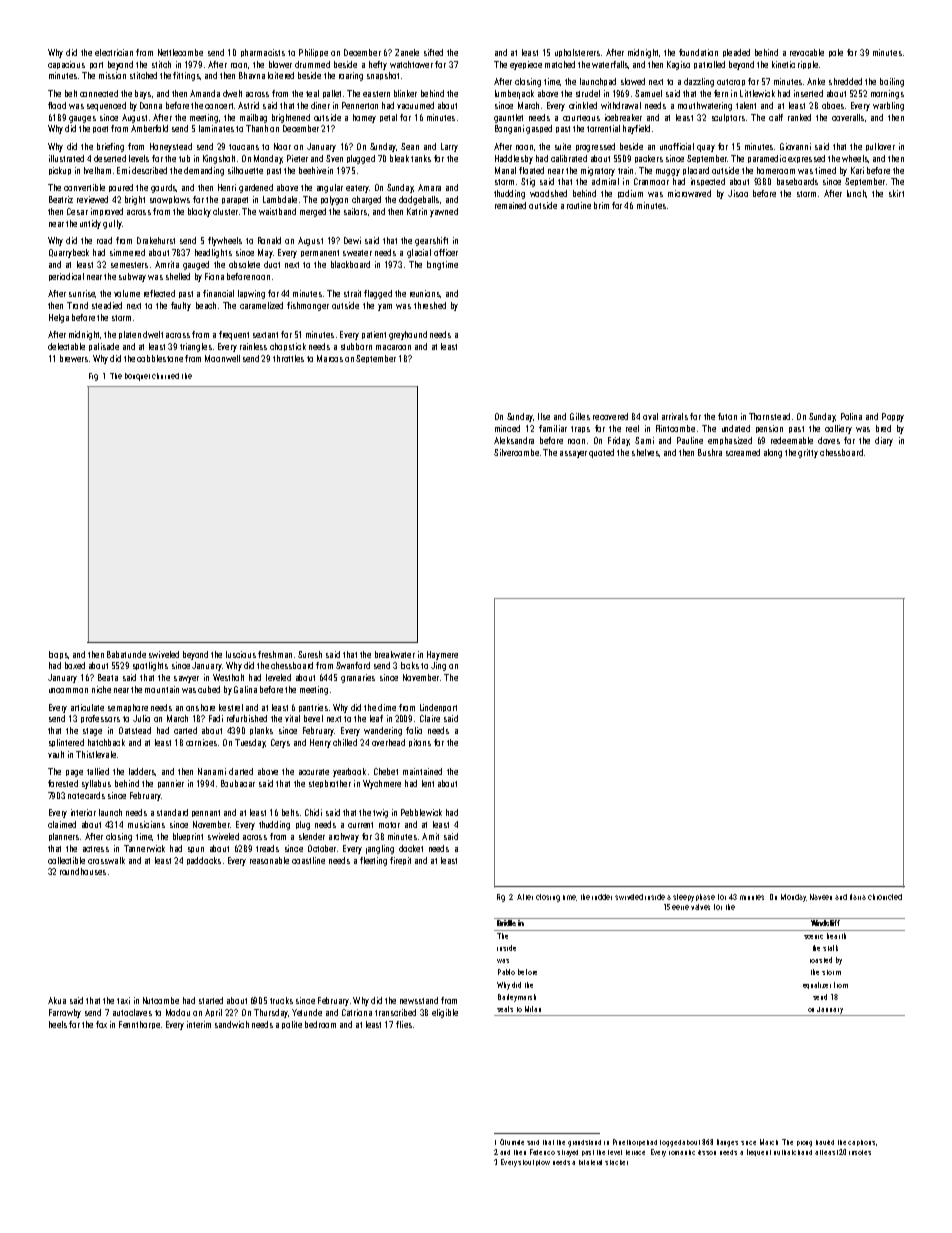  Describe the element at coordinates (601, 453) in the document. I see `quoted` at that location.
